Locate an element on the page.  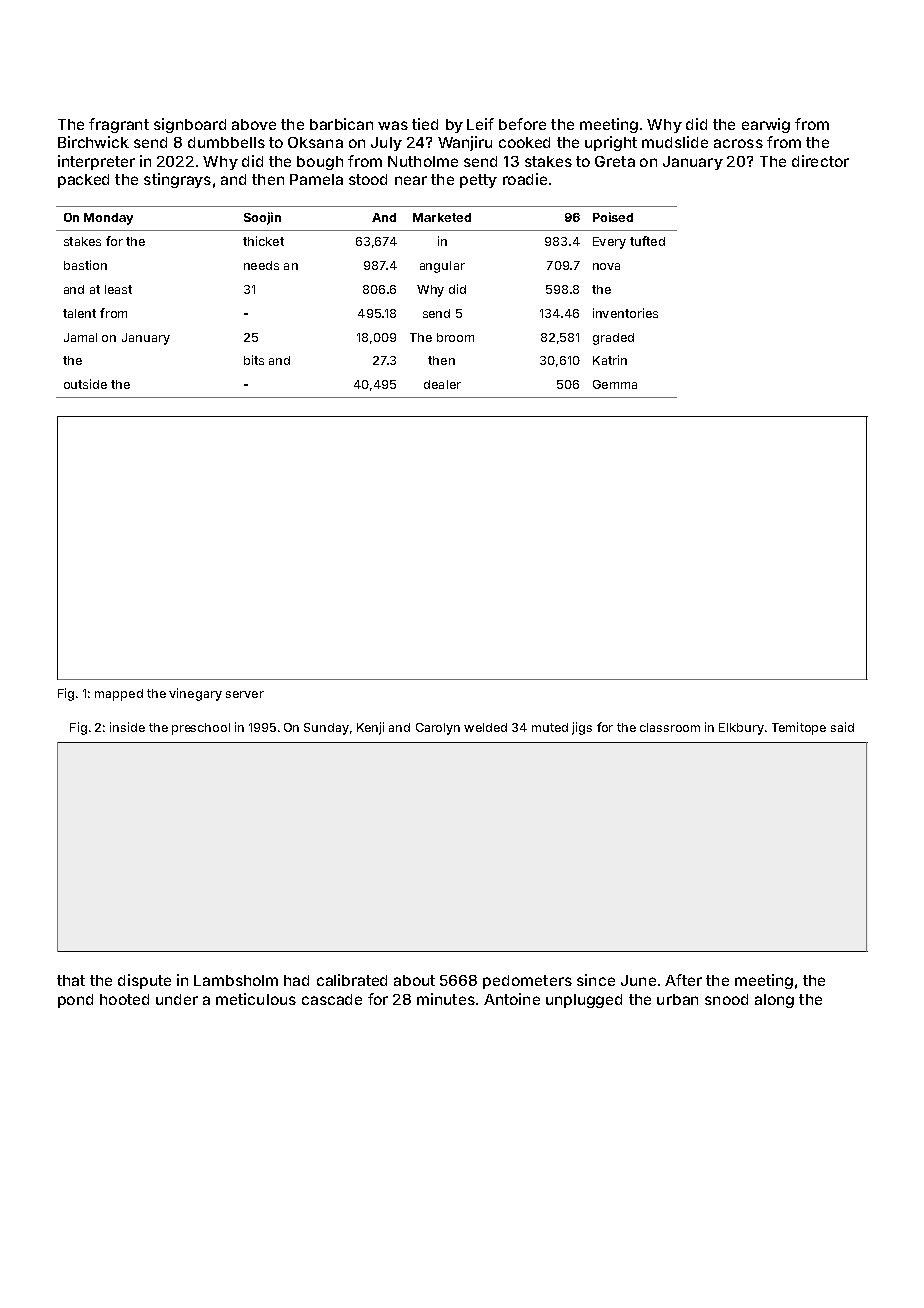
that is located at coordinates (71, 980).
